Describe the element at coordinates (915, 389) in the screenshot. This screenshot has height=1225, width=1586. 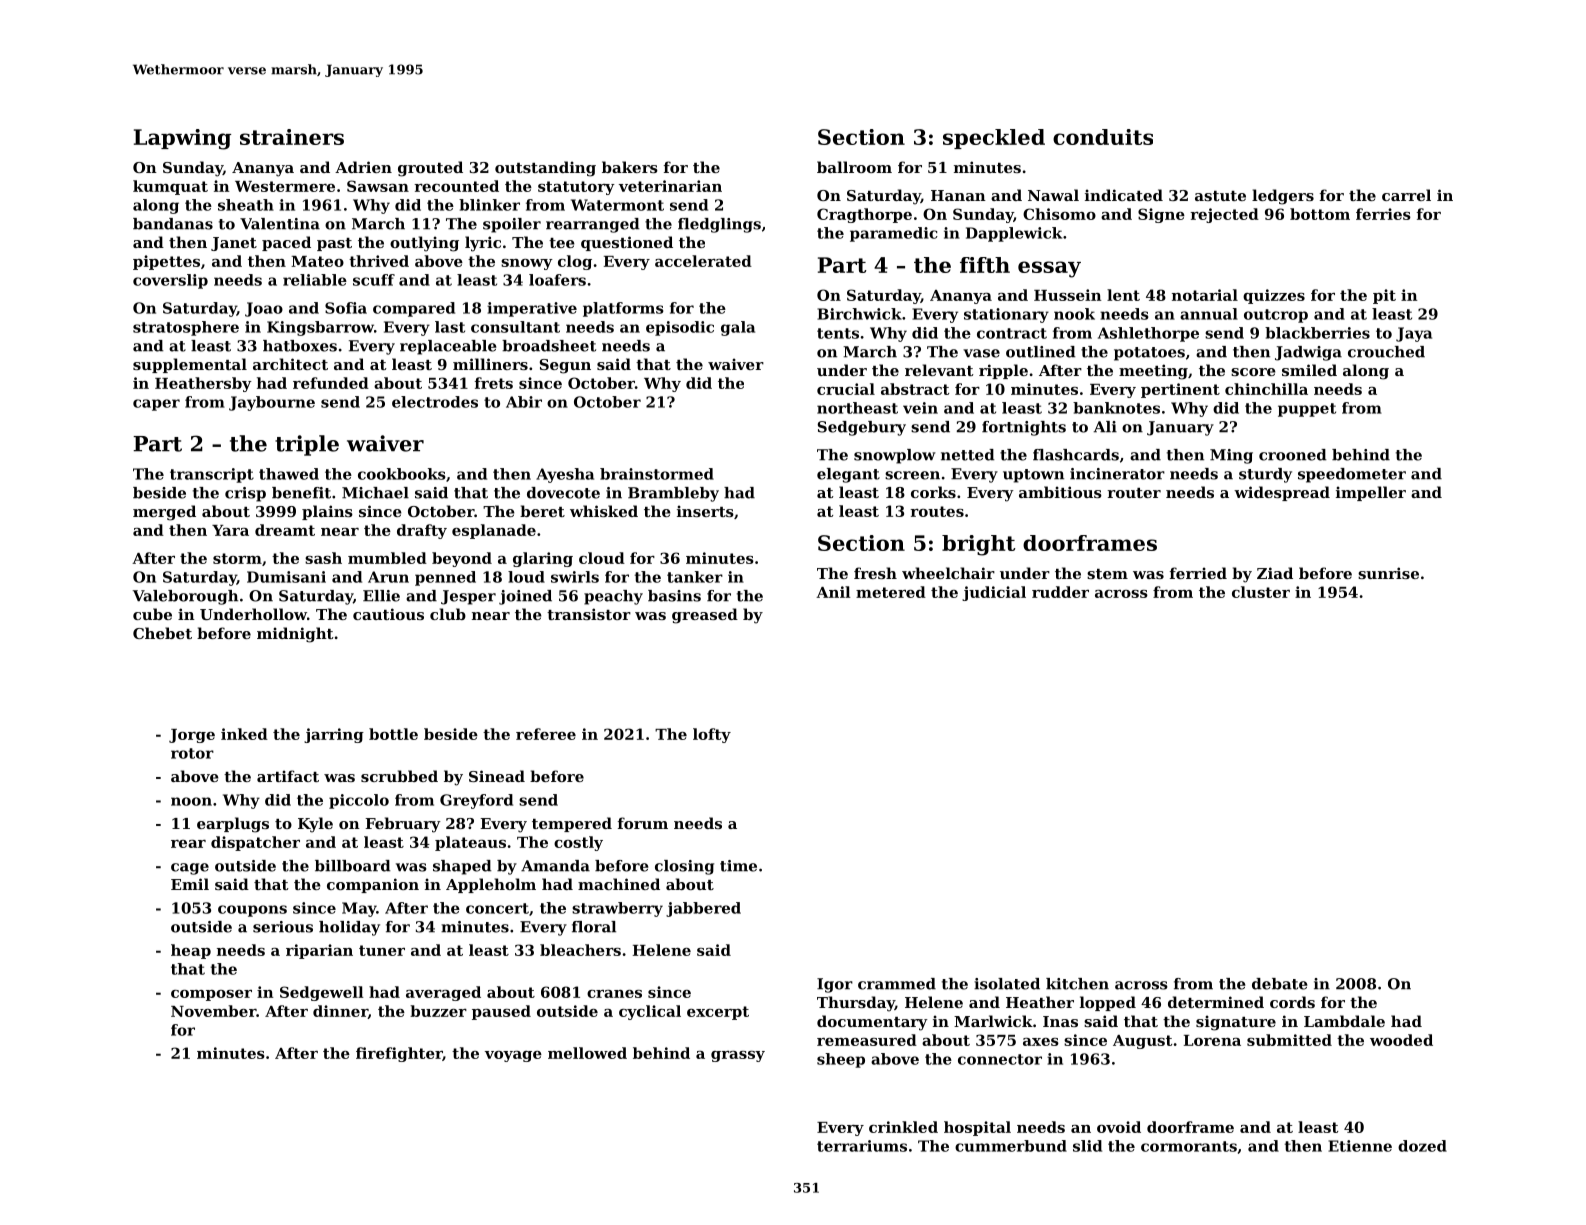
I see `abstract` at that location.
